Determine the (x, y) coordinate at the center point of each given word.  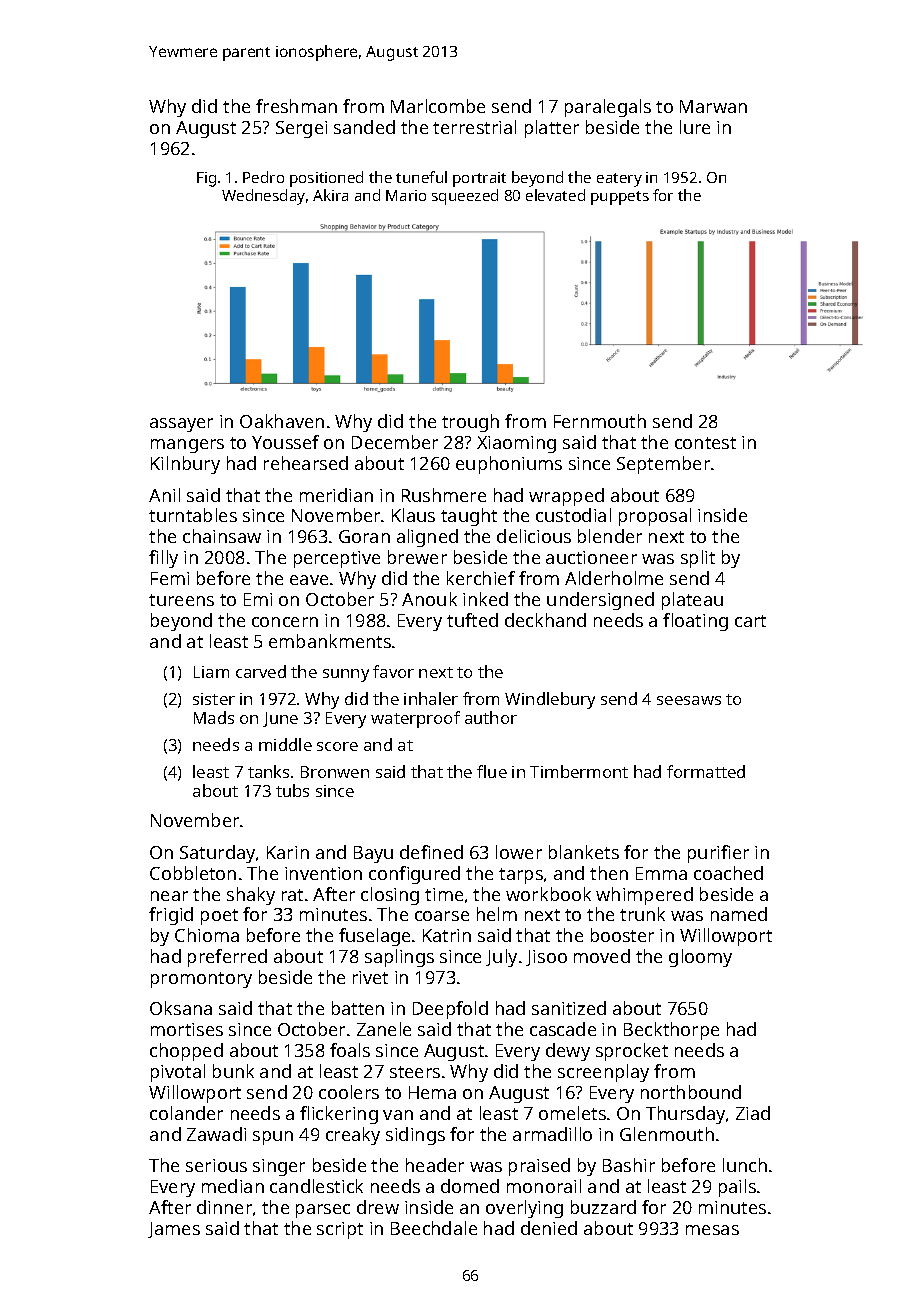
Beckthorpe (671, 1031)
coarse (442, 916)
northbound (691, 1092)
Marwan (713, 106)
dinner (224, 1207)
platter (552, 129)
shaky (251, 896)
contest (705, 443)
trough (470, 423)
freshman (296, 106)
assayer (181, 425)
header (435, 1165)
